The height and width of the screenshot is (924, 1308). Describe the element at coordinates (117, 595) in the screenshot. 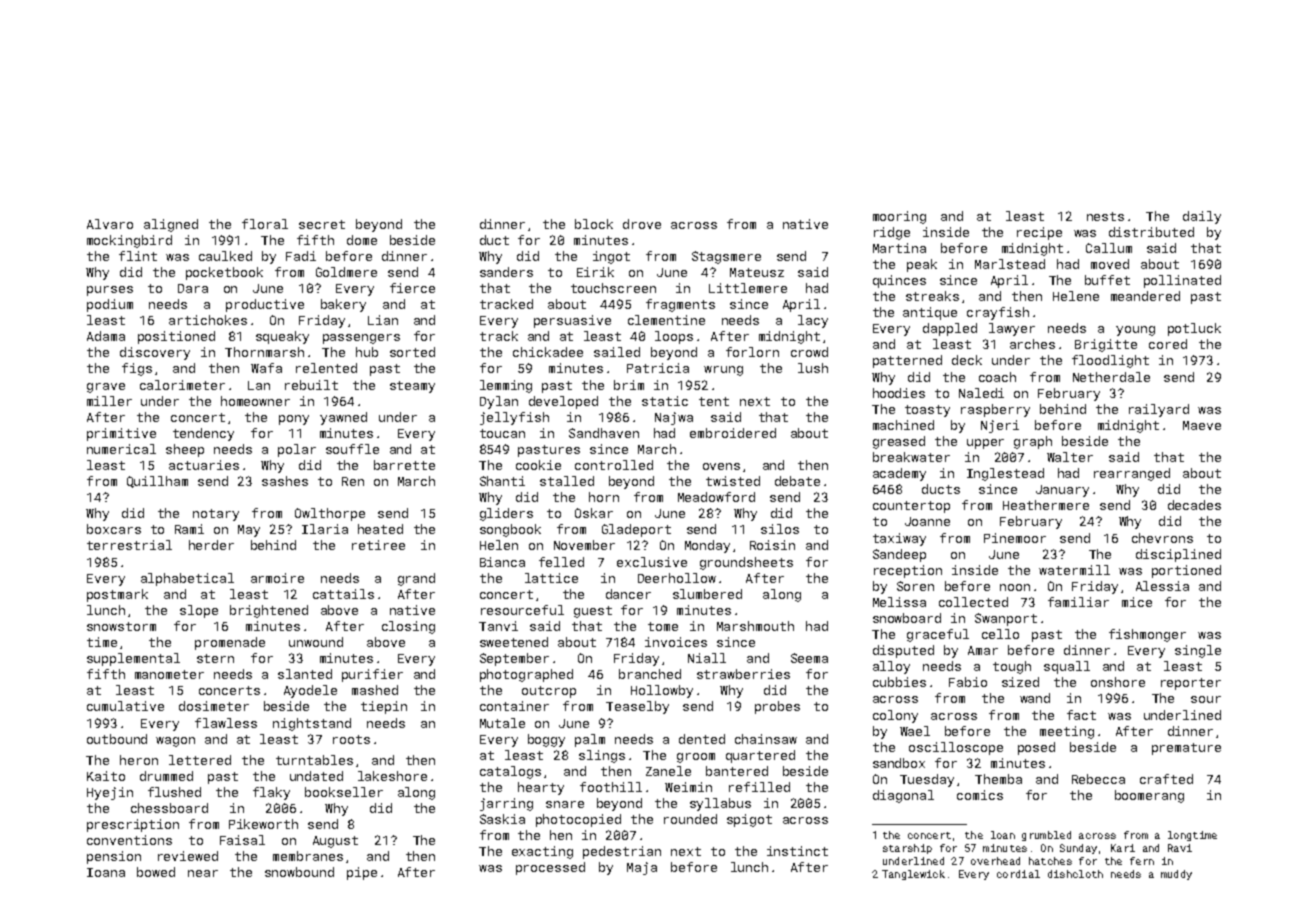

I see `postmark` at that location.
